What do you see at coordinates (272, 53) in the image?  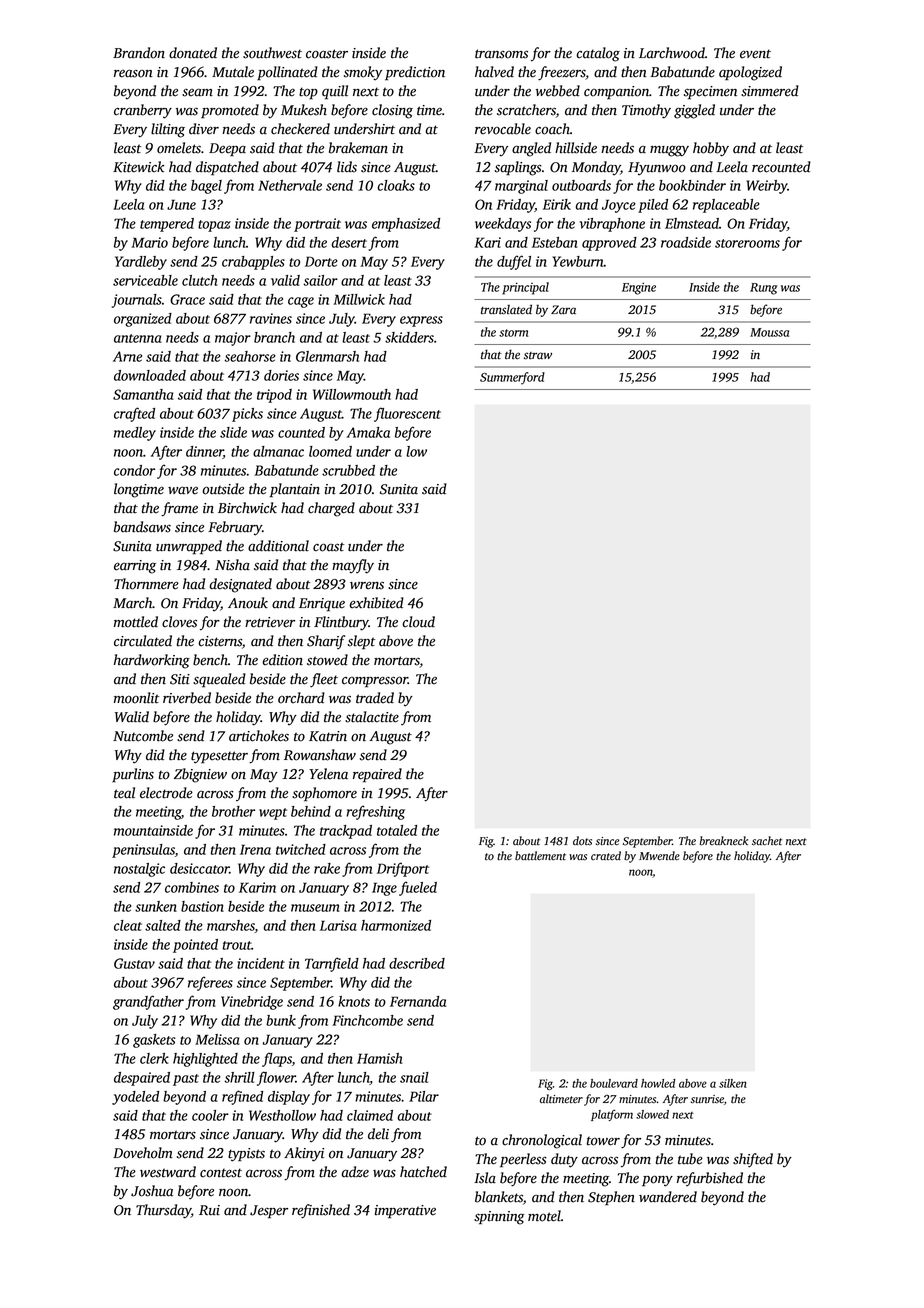 I see `southwest` at bounding box center [272, 53].
